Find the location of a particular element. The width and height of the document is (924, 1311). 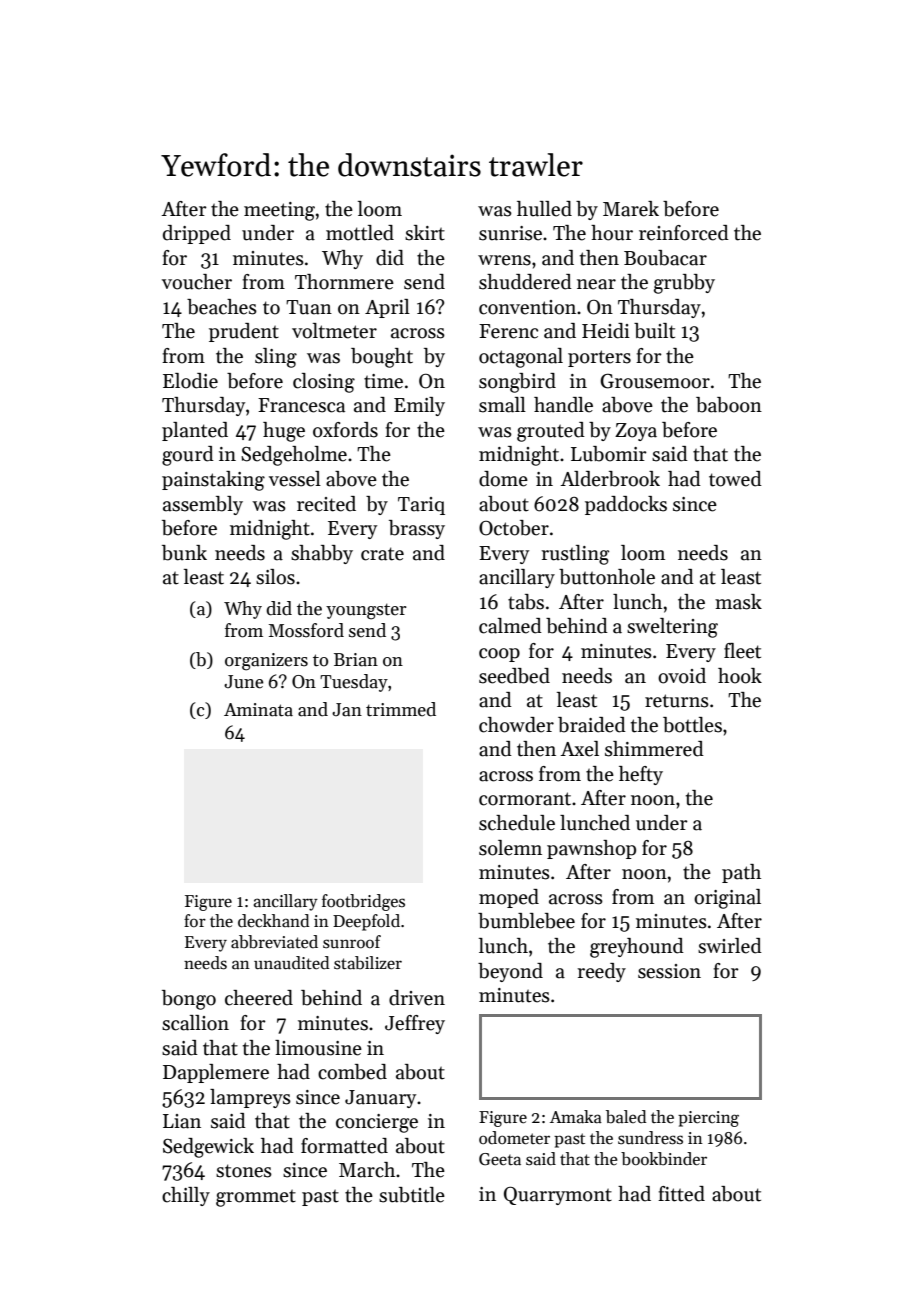

October is located at coordinates (514, 528).
